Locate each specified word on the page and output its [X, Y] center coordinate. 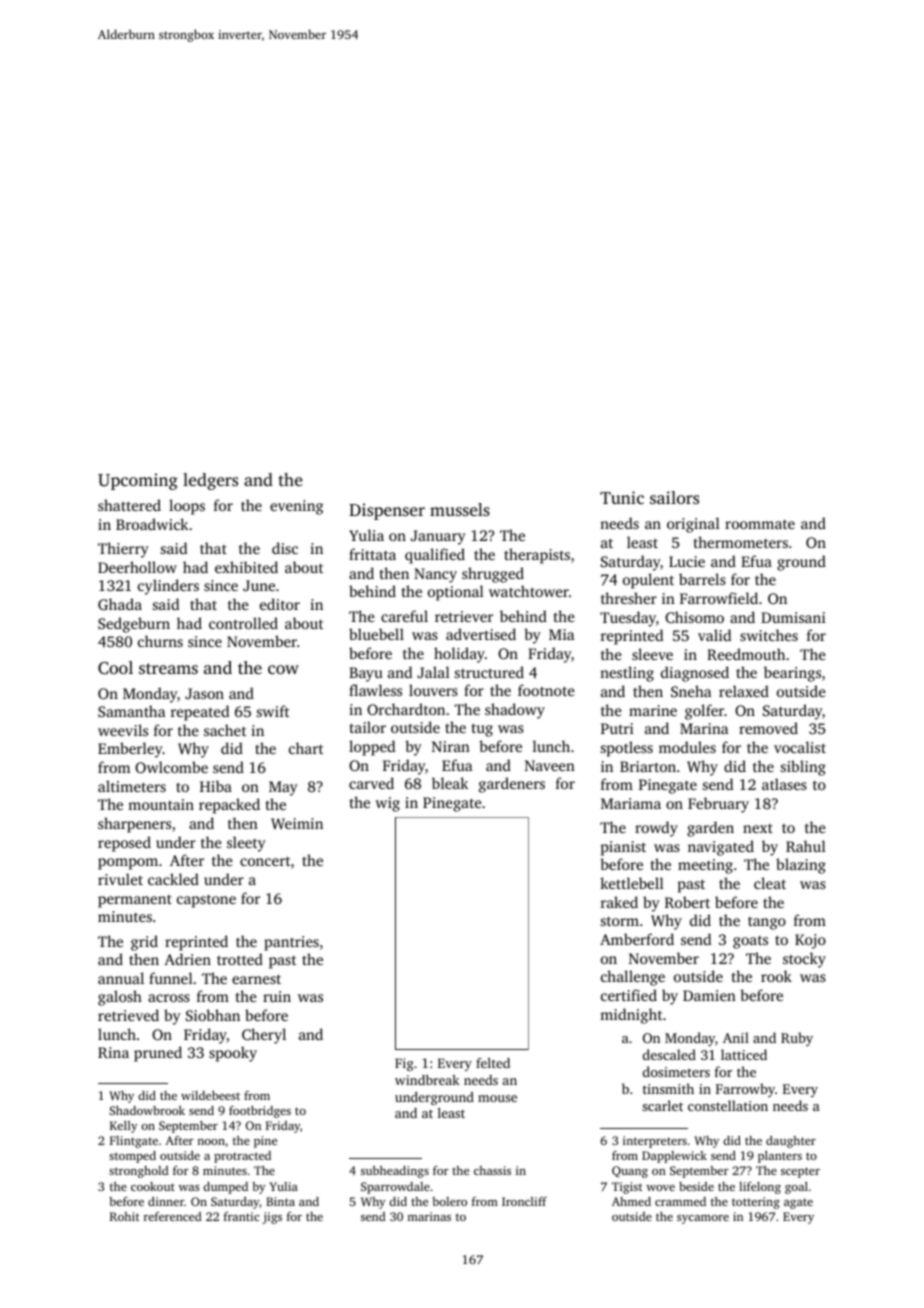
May [283, 788]
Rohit [124, 1216]
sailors [674, 497]
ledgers [210, 481]
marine [653, 710]
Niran [451, 746]
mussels [460, 509]
